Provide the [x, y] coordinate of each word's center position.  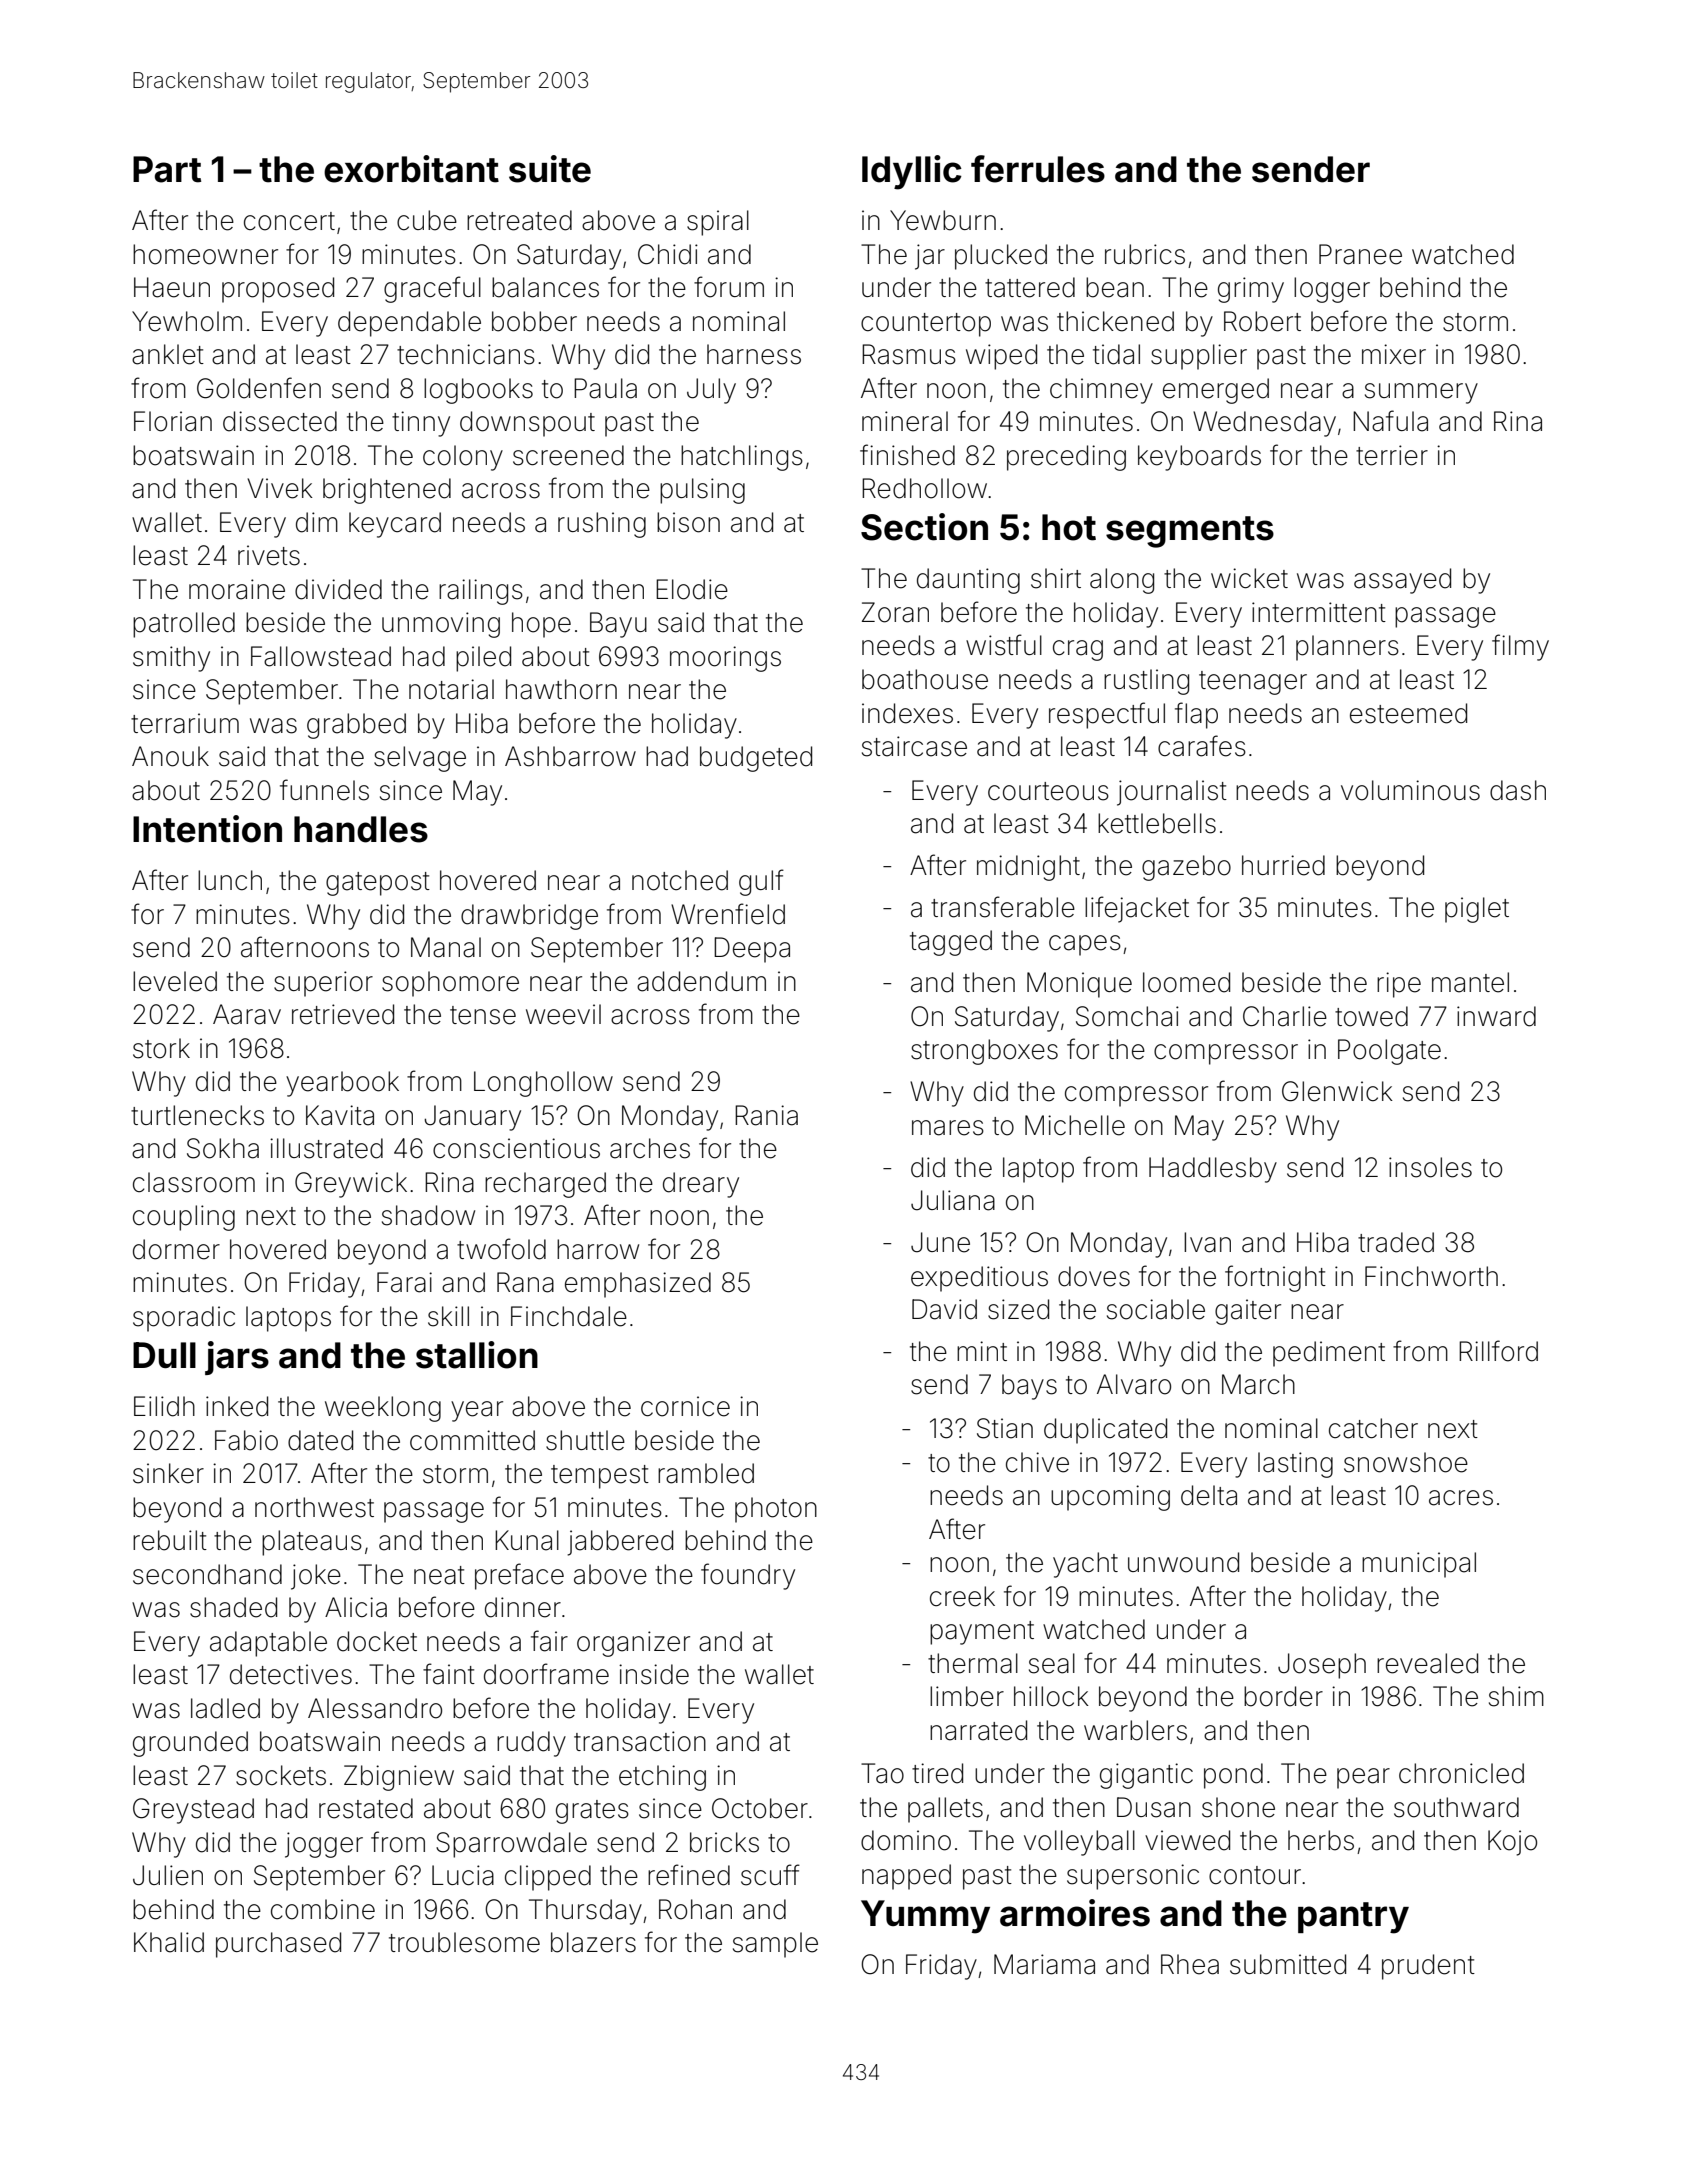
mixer [1394, 354]
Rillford [1498, 1351]
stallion [477, 1355]
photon [776, 1510]
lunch [230, 880]
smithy [171, 659]
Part [167, 169]
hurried [1283, 865]
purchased [278, 1945]
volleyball [1079, 1843]
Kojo [1512, 1843]
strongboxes [984, 1052]
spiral [718, 223]
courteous [1048, 791]
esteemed [1408, 713]
